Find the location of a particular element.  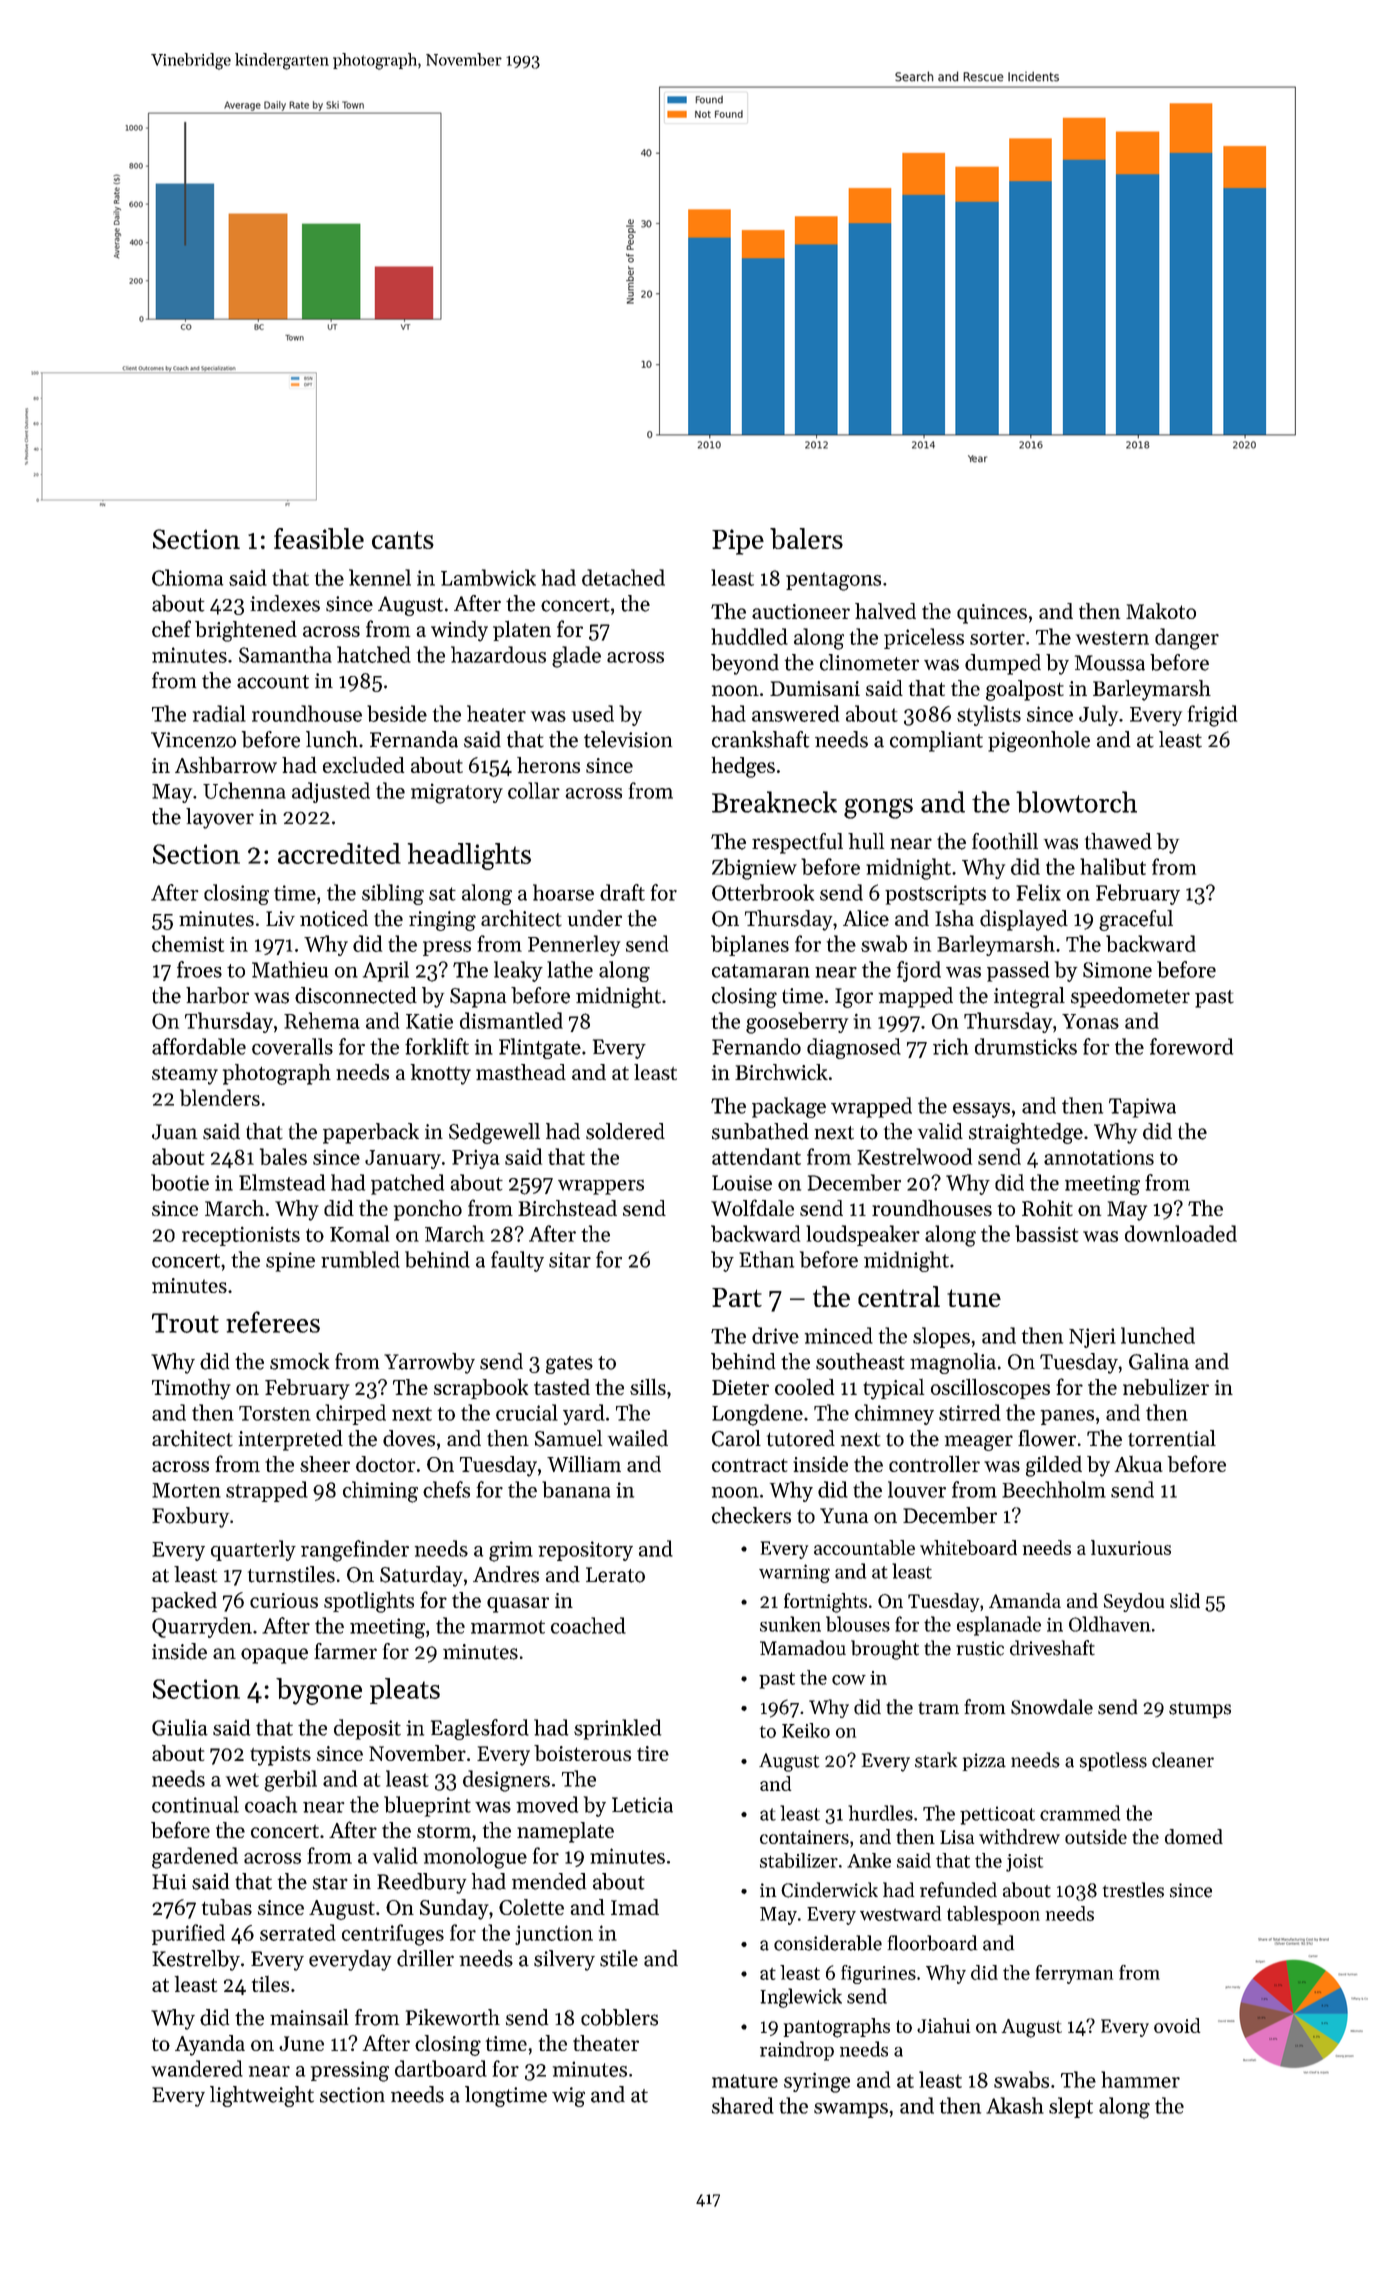

spotlights is located at coordinates (369, 1602).
